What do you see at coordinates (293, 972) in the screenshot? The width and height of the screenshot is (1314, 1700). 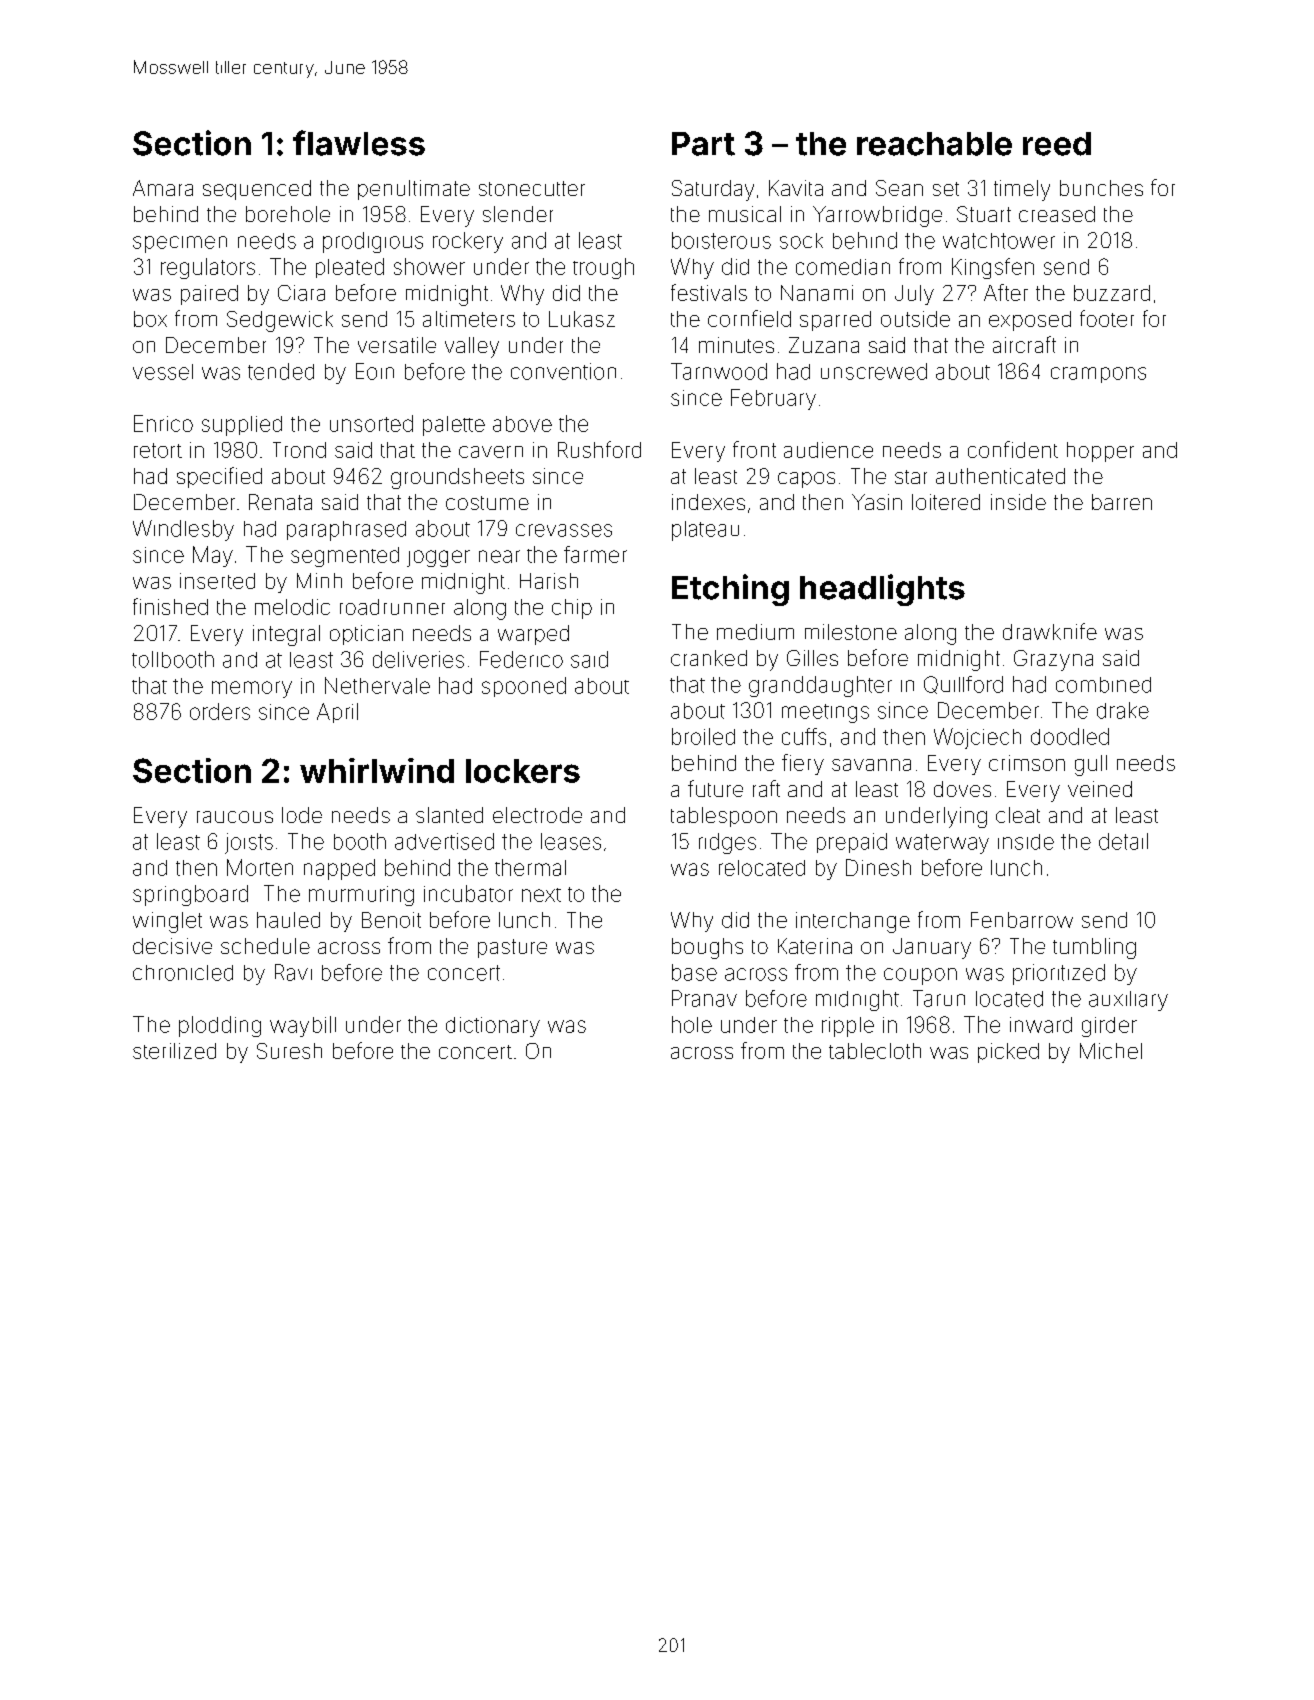 I see `Ravi` at bounding box center [293, 972].
